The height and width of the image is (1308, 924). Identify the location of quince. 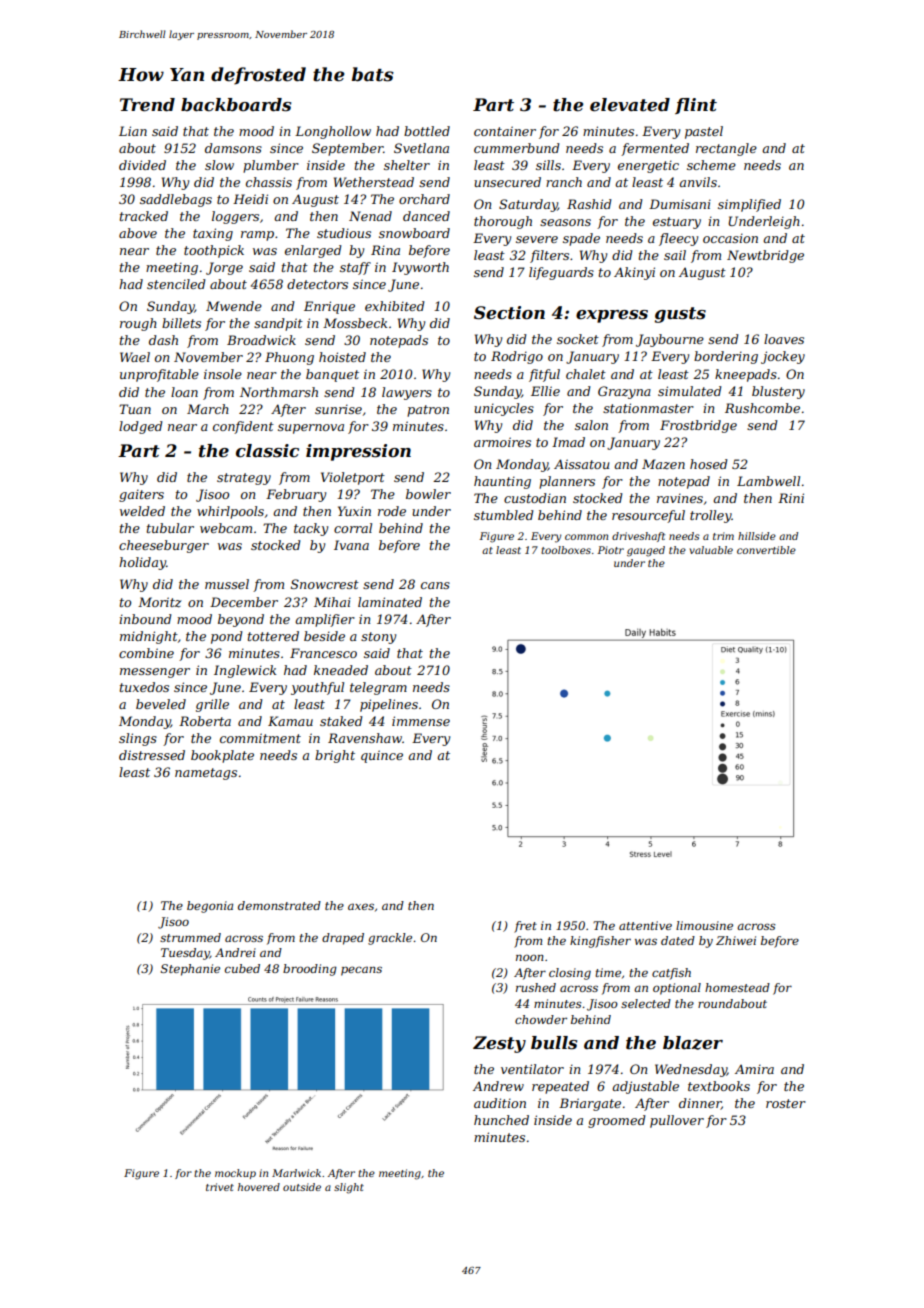
(382, 756).
